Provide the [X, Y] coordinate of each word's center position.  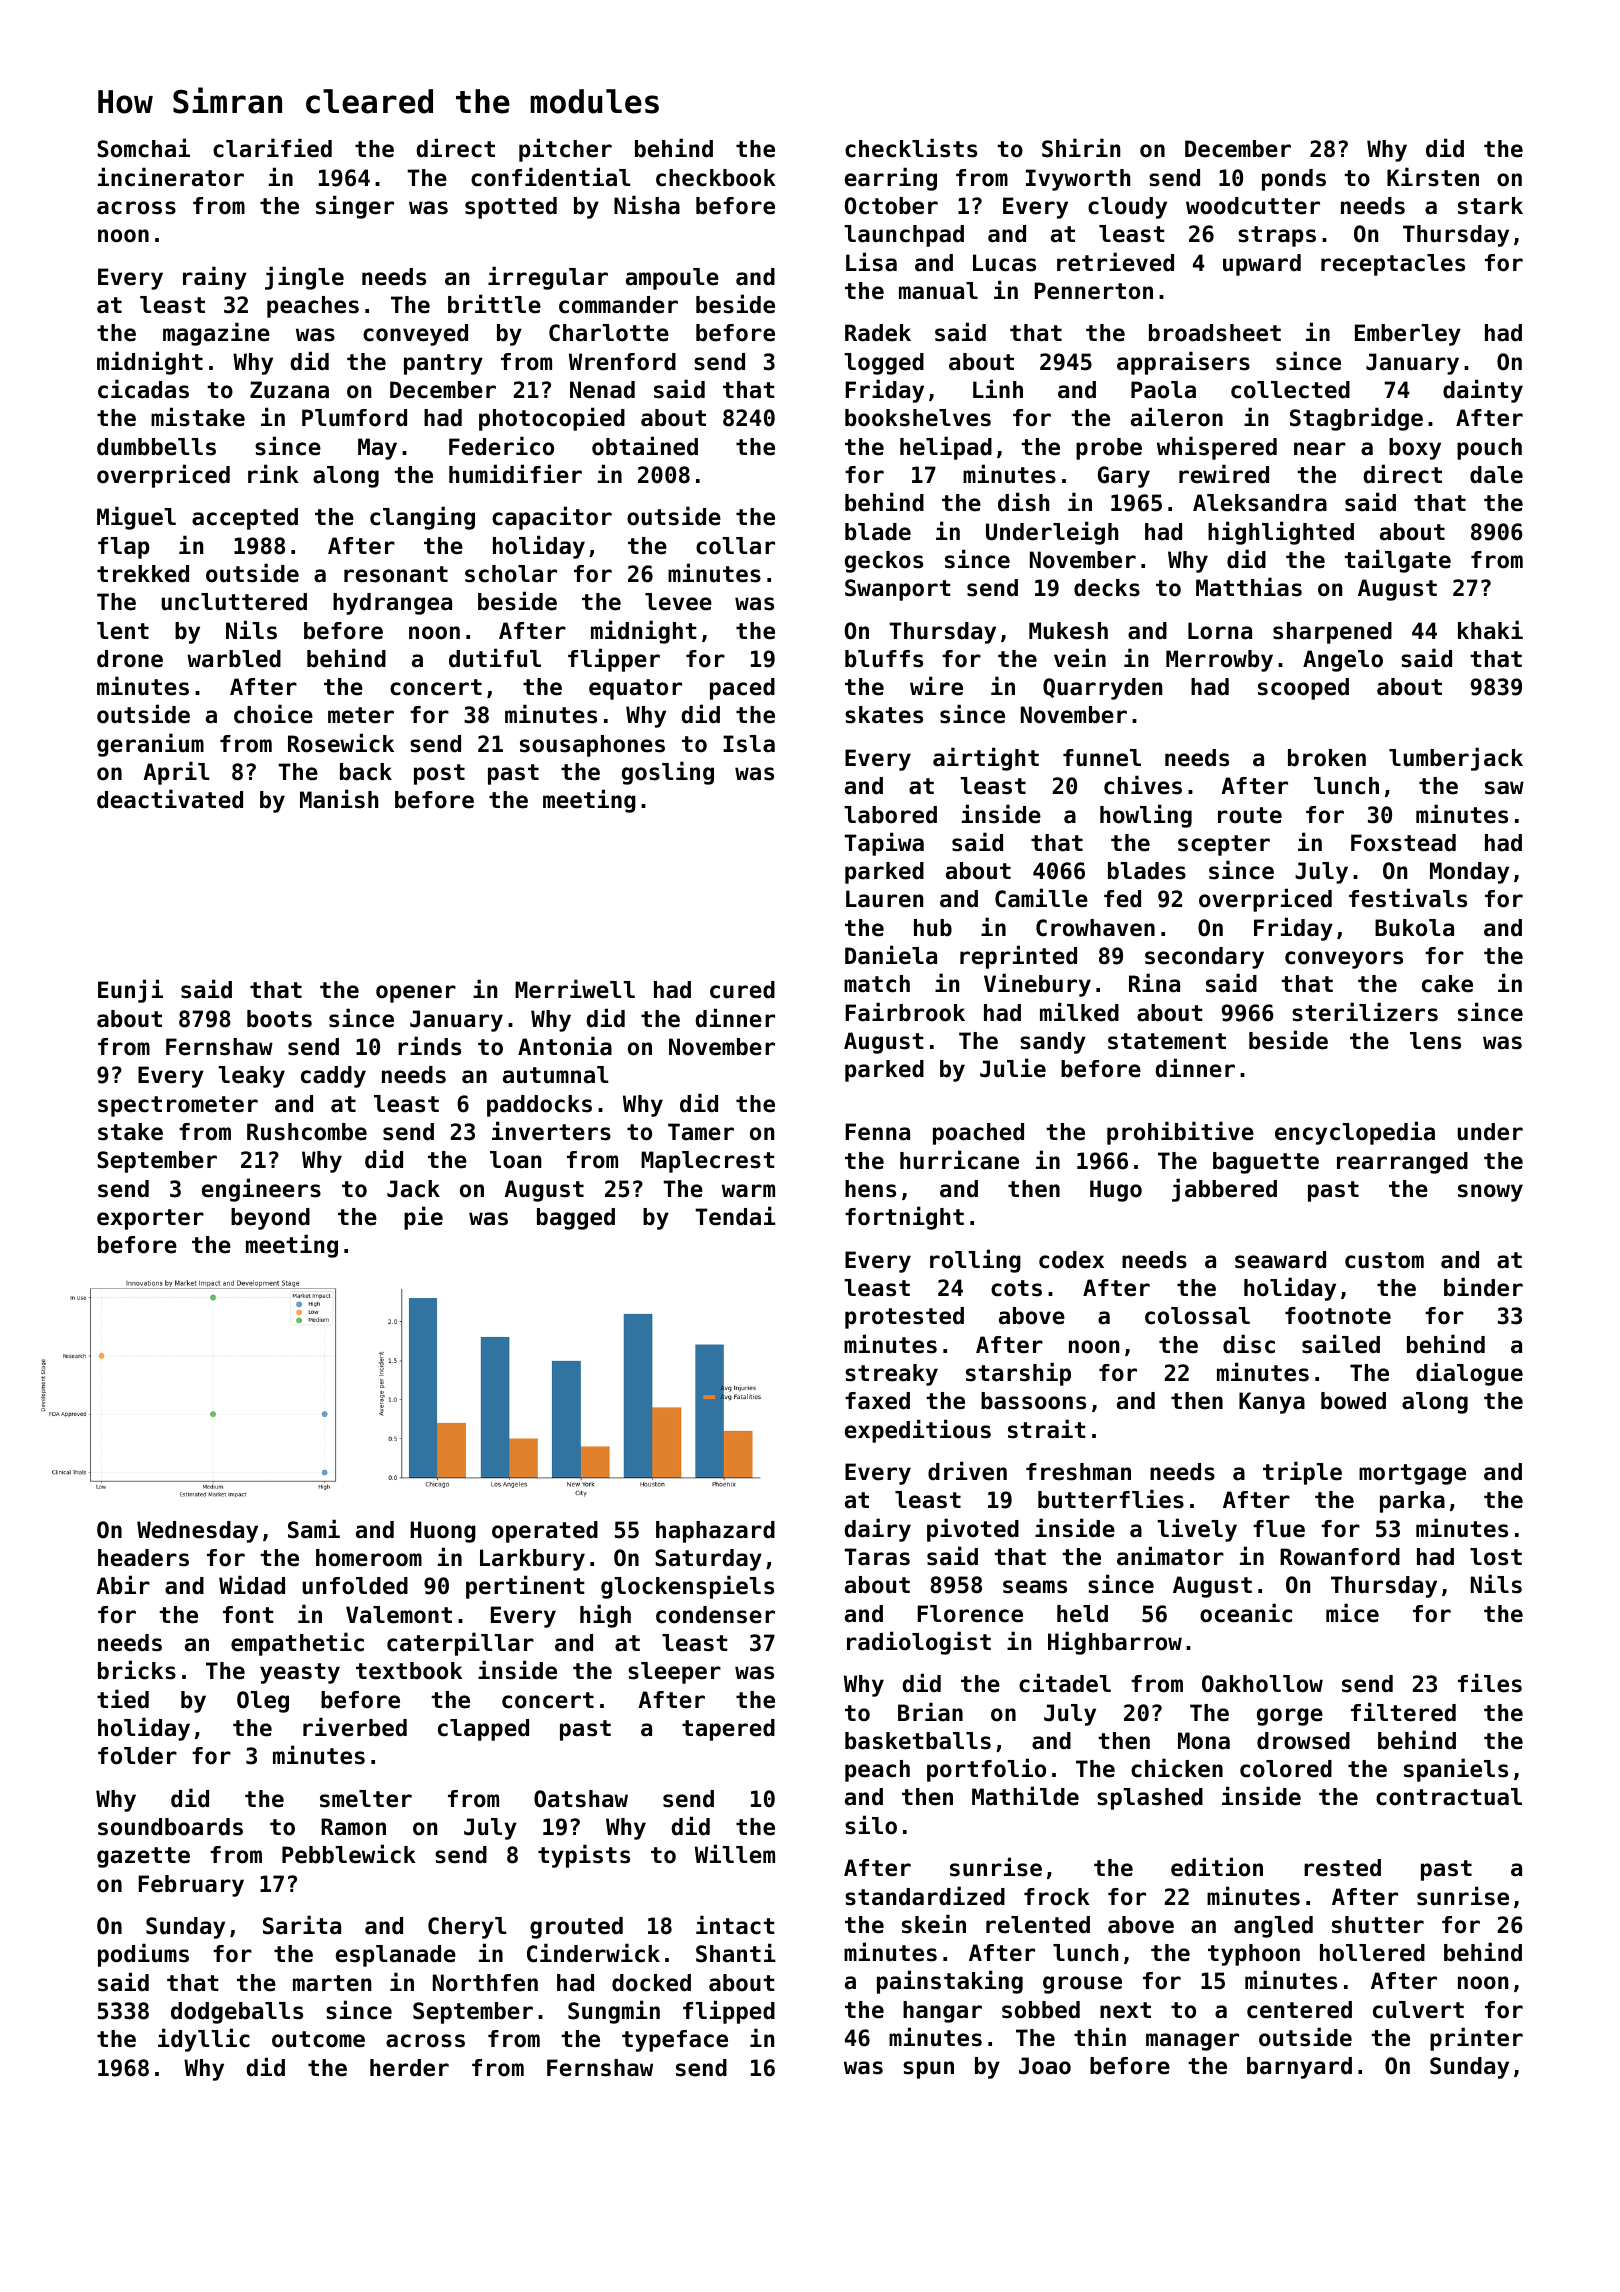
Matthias [1249, 587]
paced [742, 689]
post [439, 774]
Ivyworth [1078, 180]
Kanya [1272, 1403]
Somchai [143, 148]
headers [143, 1558]
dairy [878, 1530]
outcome [318, 2039]
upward [1262, 265]
